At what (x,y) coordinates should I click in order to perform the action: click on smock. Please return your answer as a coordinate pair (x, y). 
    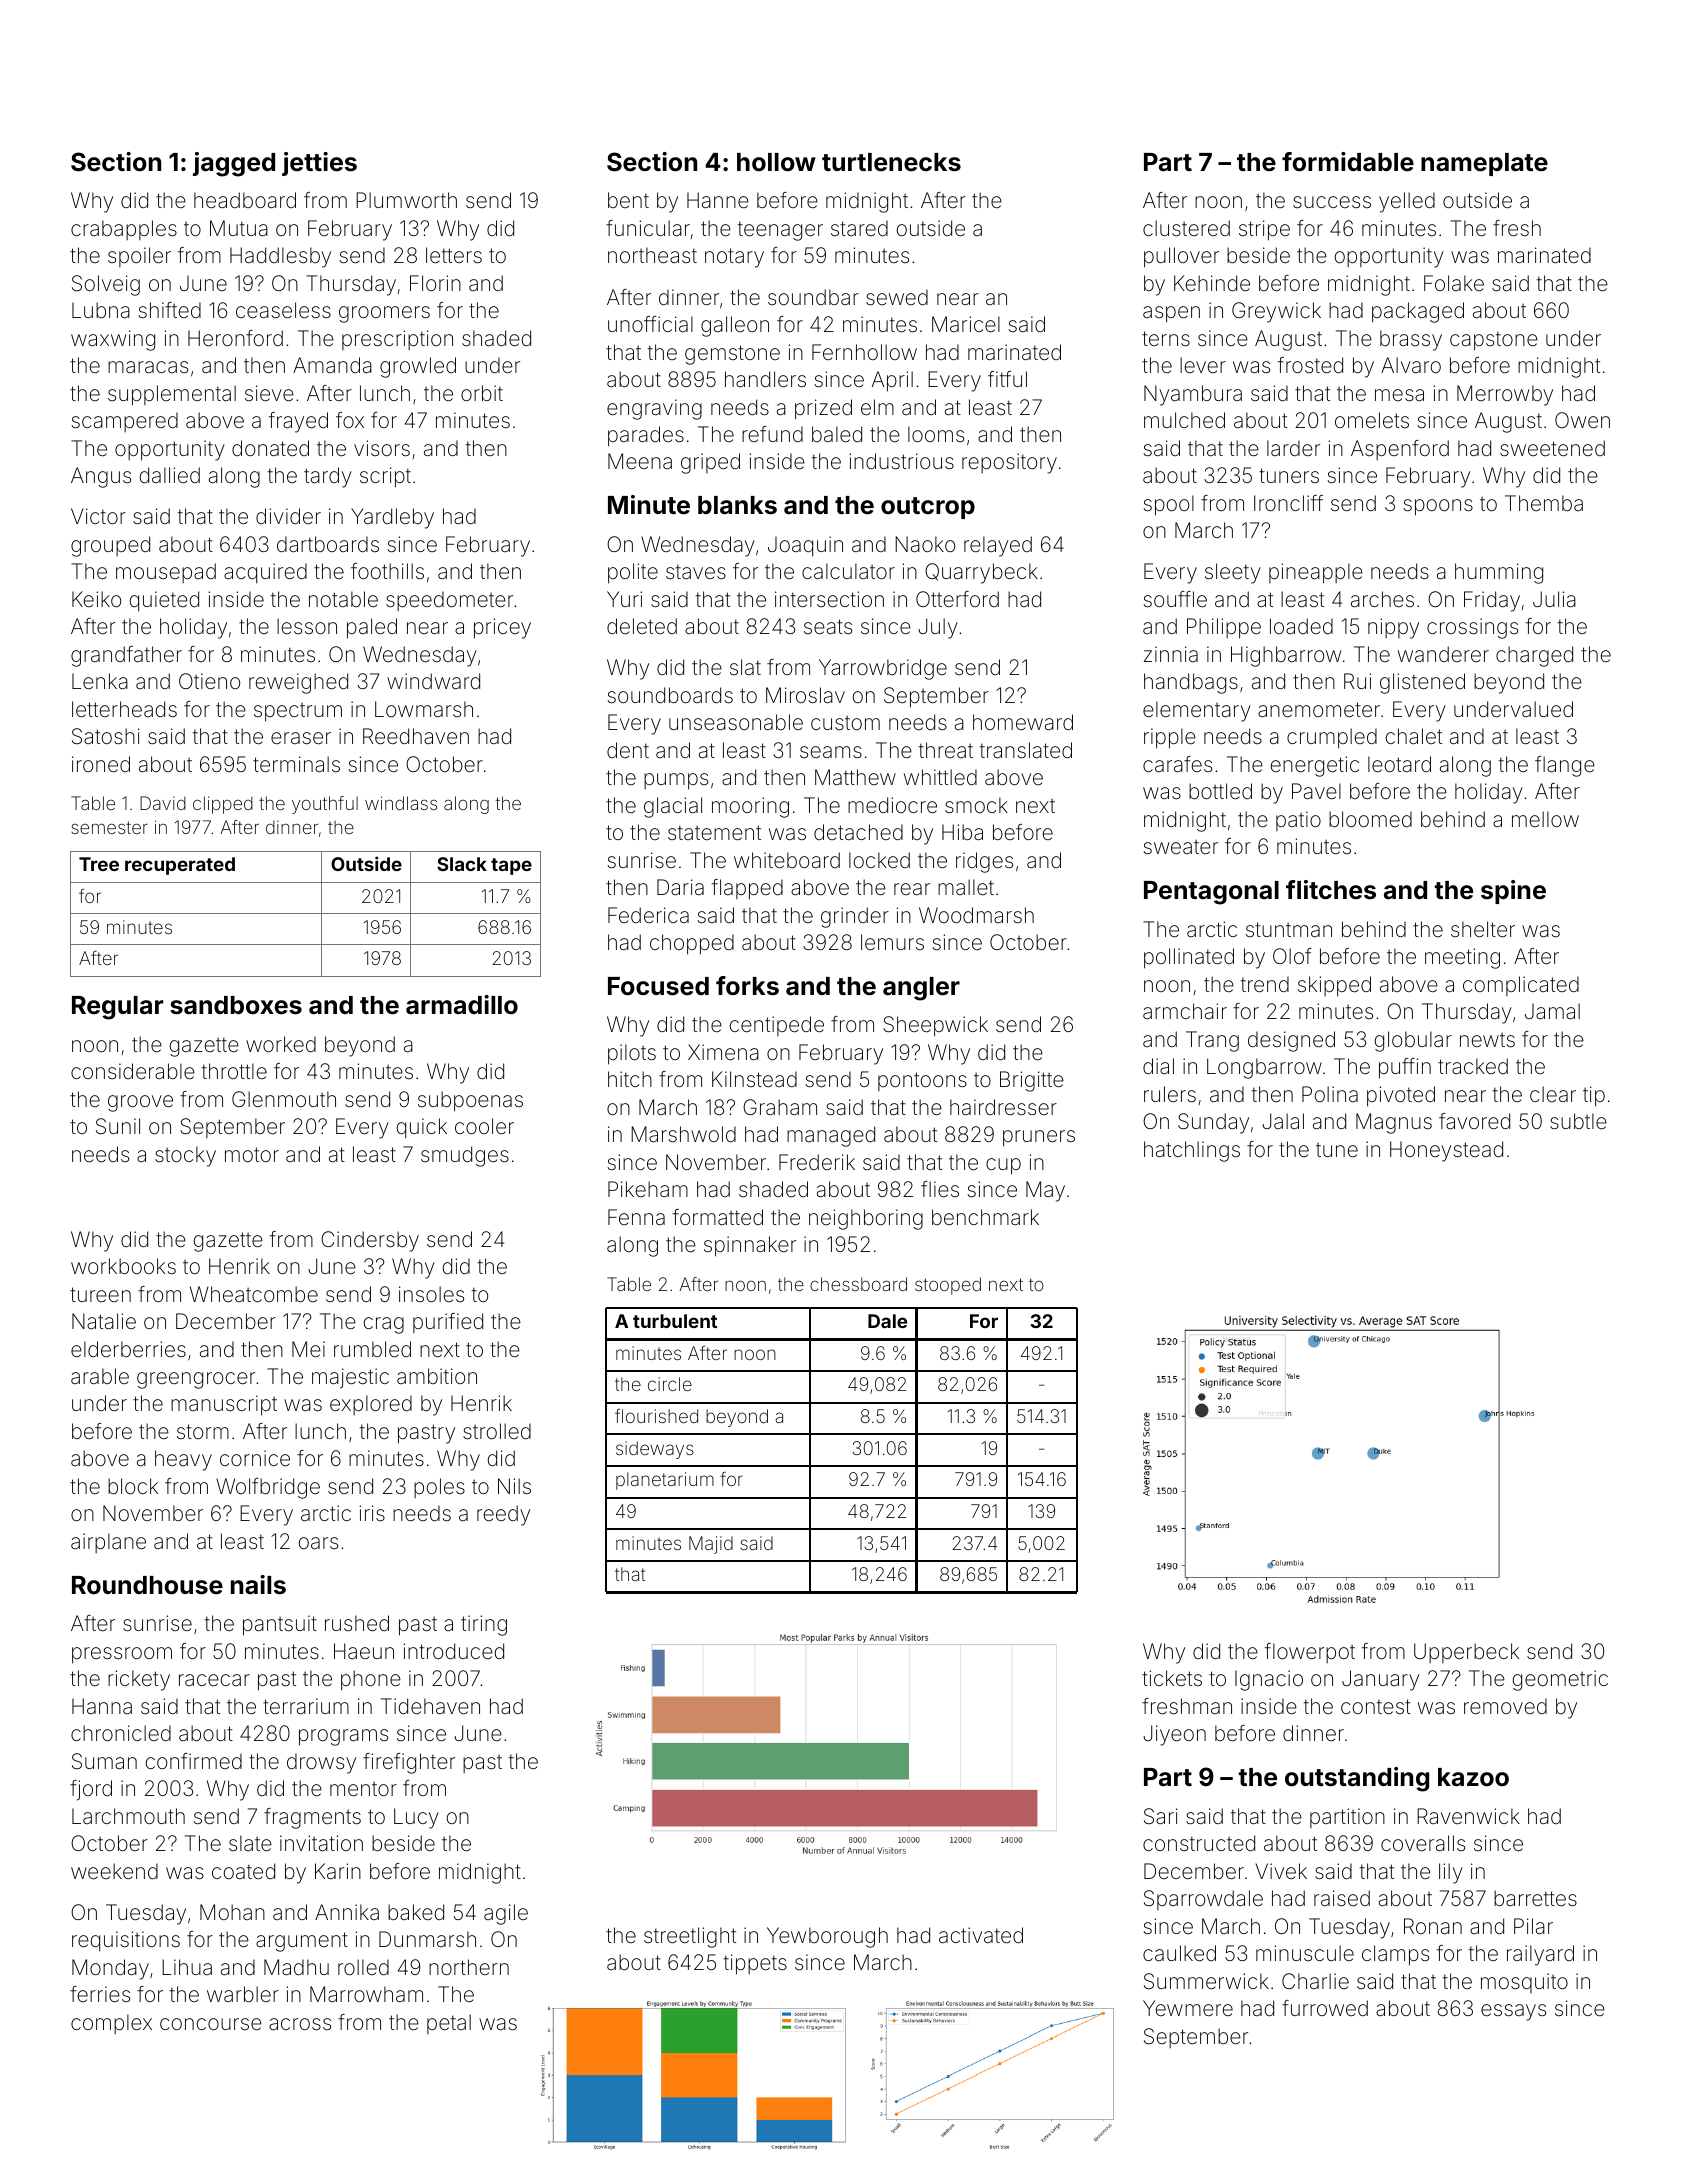
    Looking at the image, I should click on (976, 805).
